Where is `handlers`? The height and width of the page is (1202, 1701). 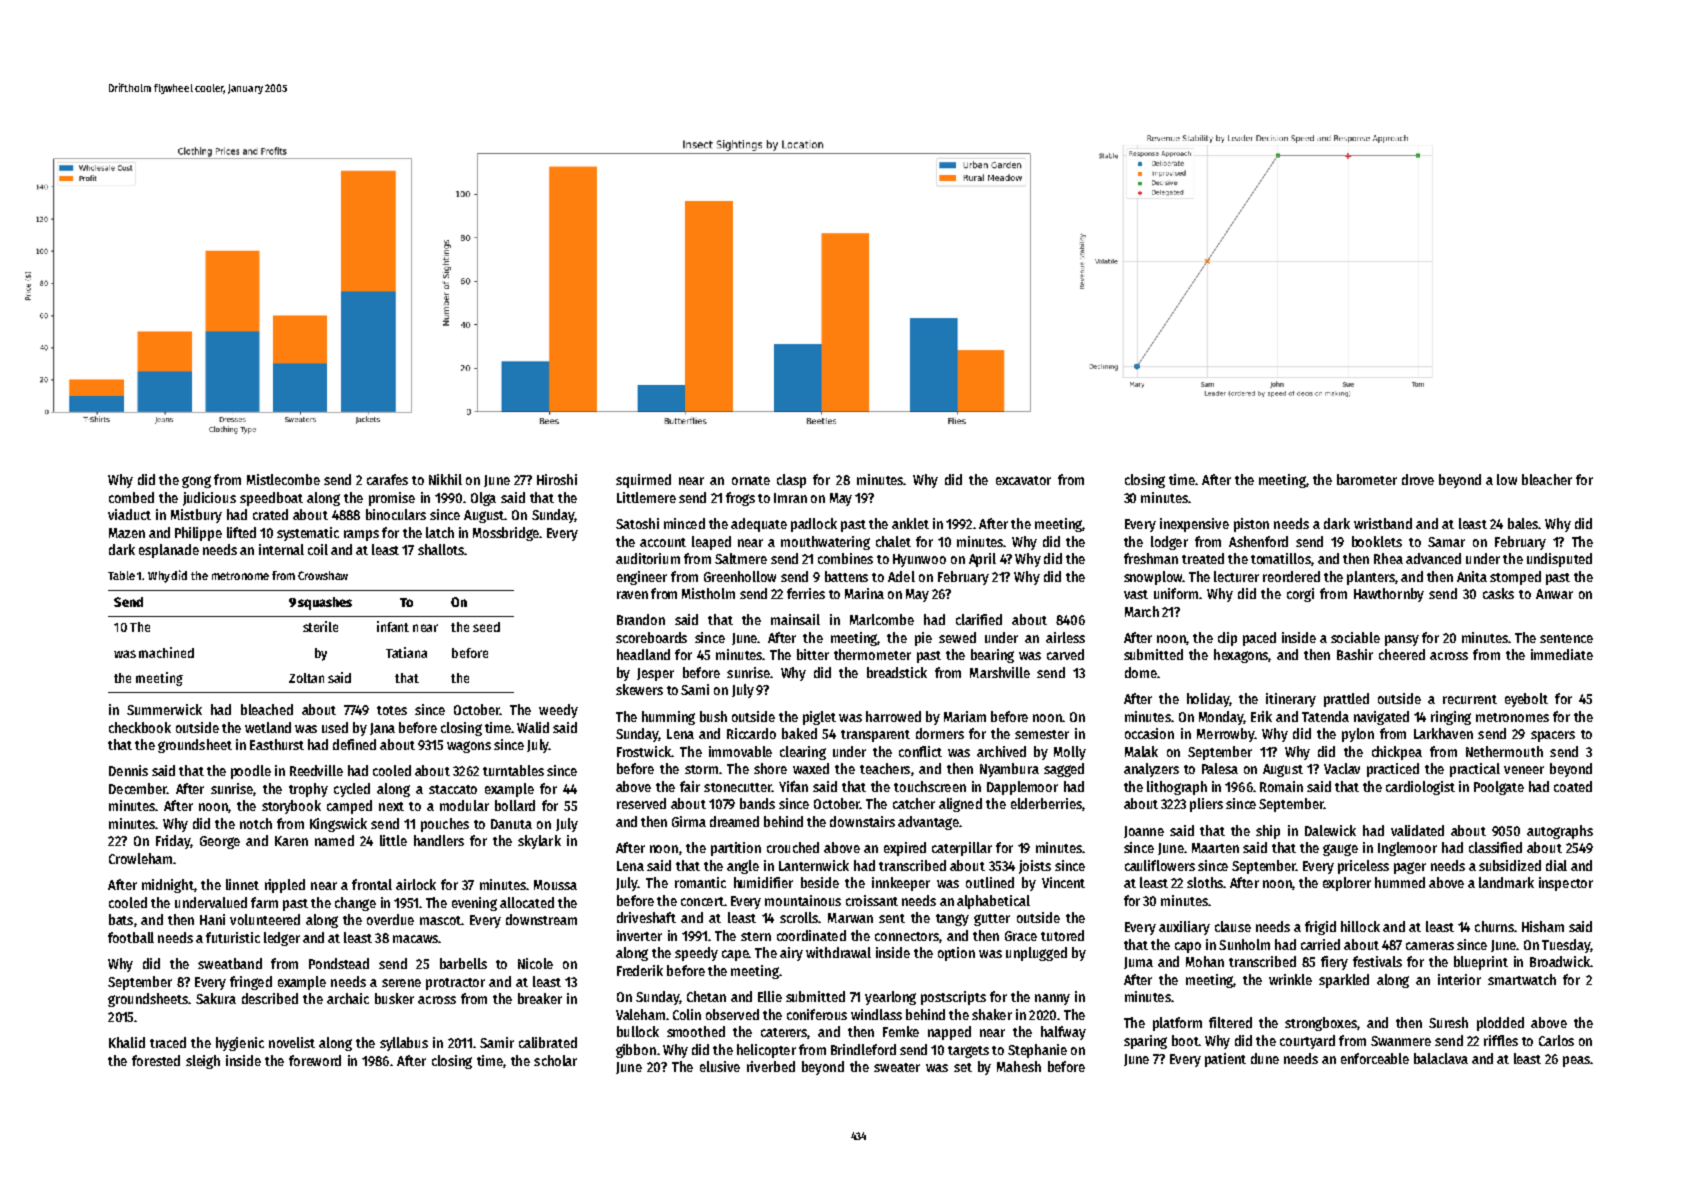
handlers is located at coordinates (439, 840).
